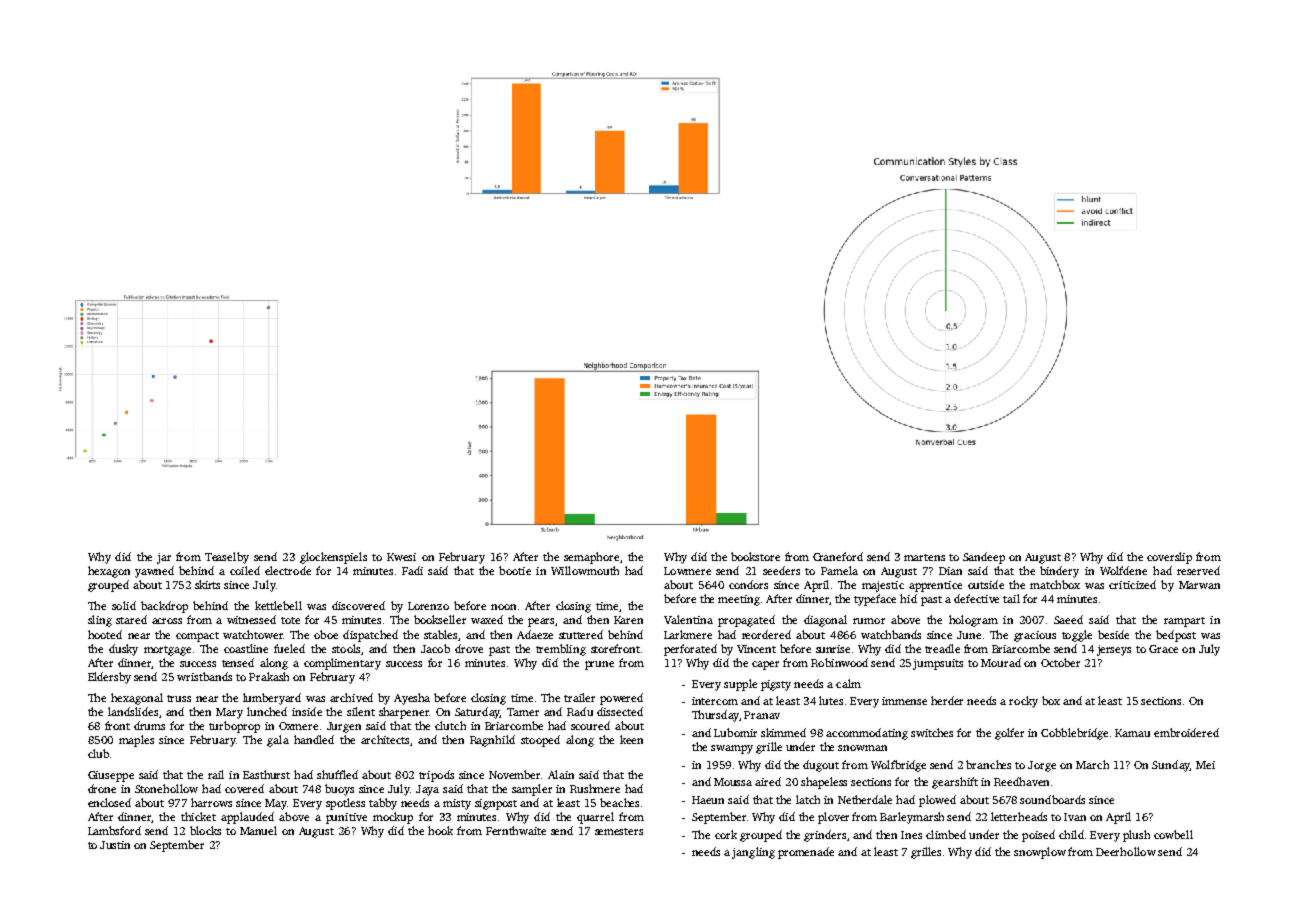  I want to click on inside, so click(307, 711).
